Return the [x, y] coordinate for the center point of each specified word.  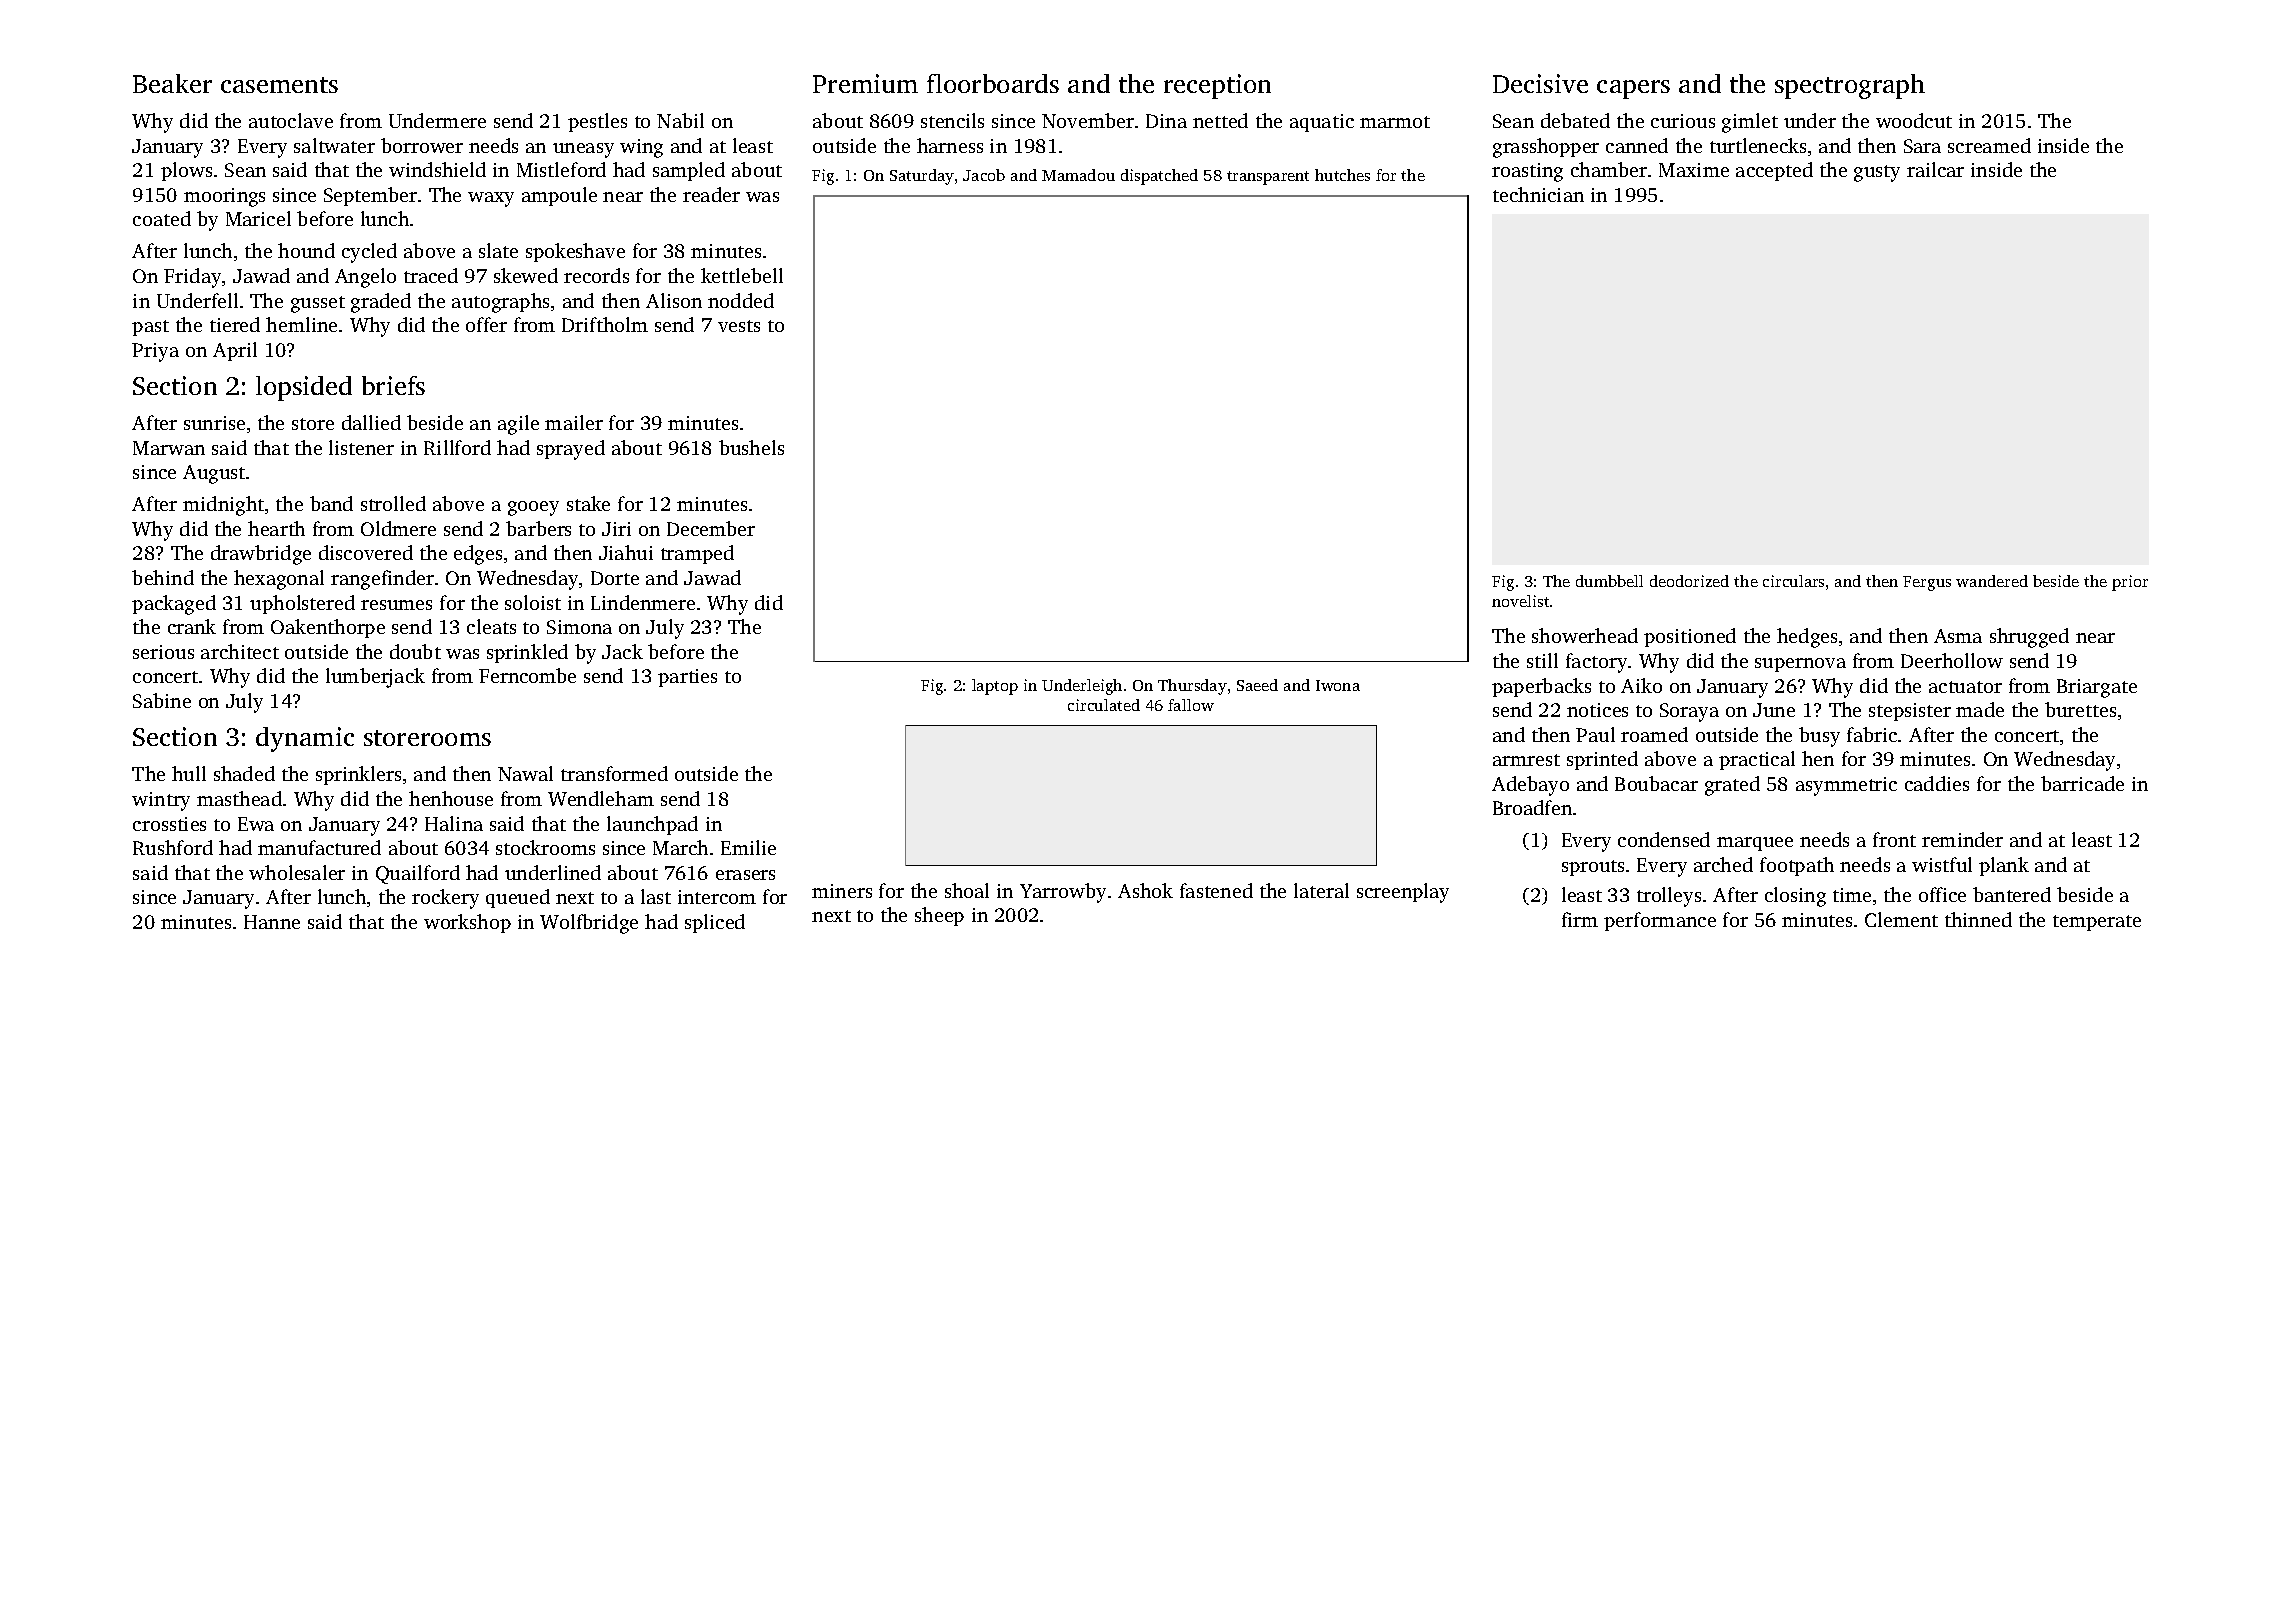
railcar [1935, 169]
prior [2130, 583]
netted [1220, 120]
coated [162, 218]
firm [1580, 919]
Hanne [272, 922]
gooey [533, 508]
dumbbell [1609, 581]
